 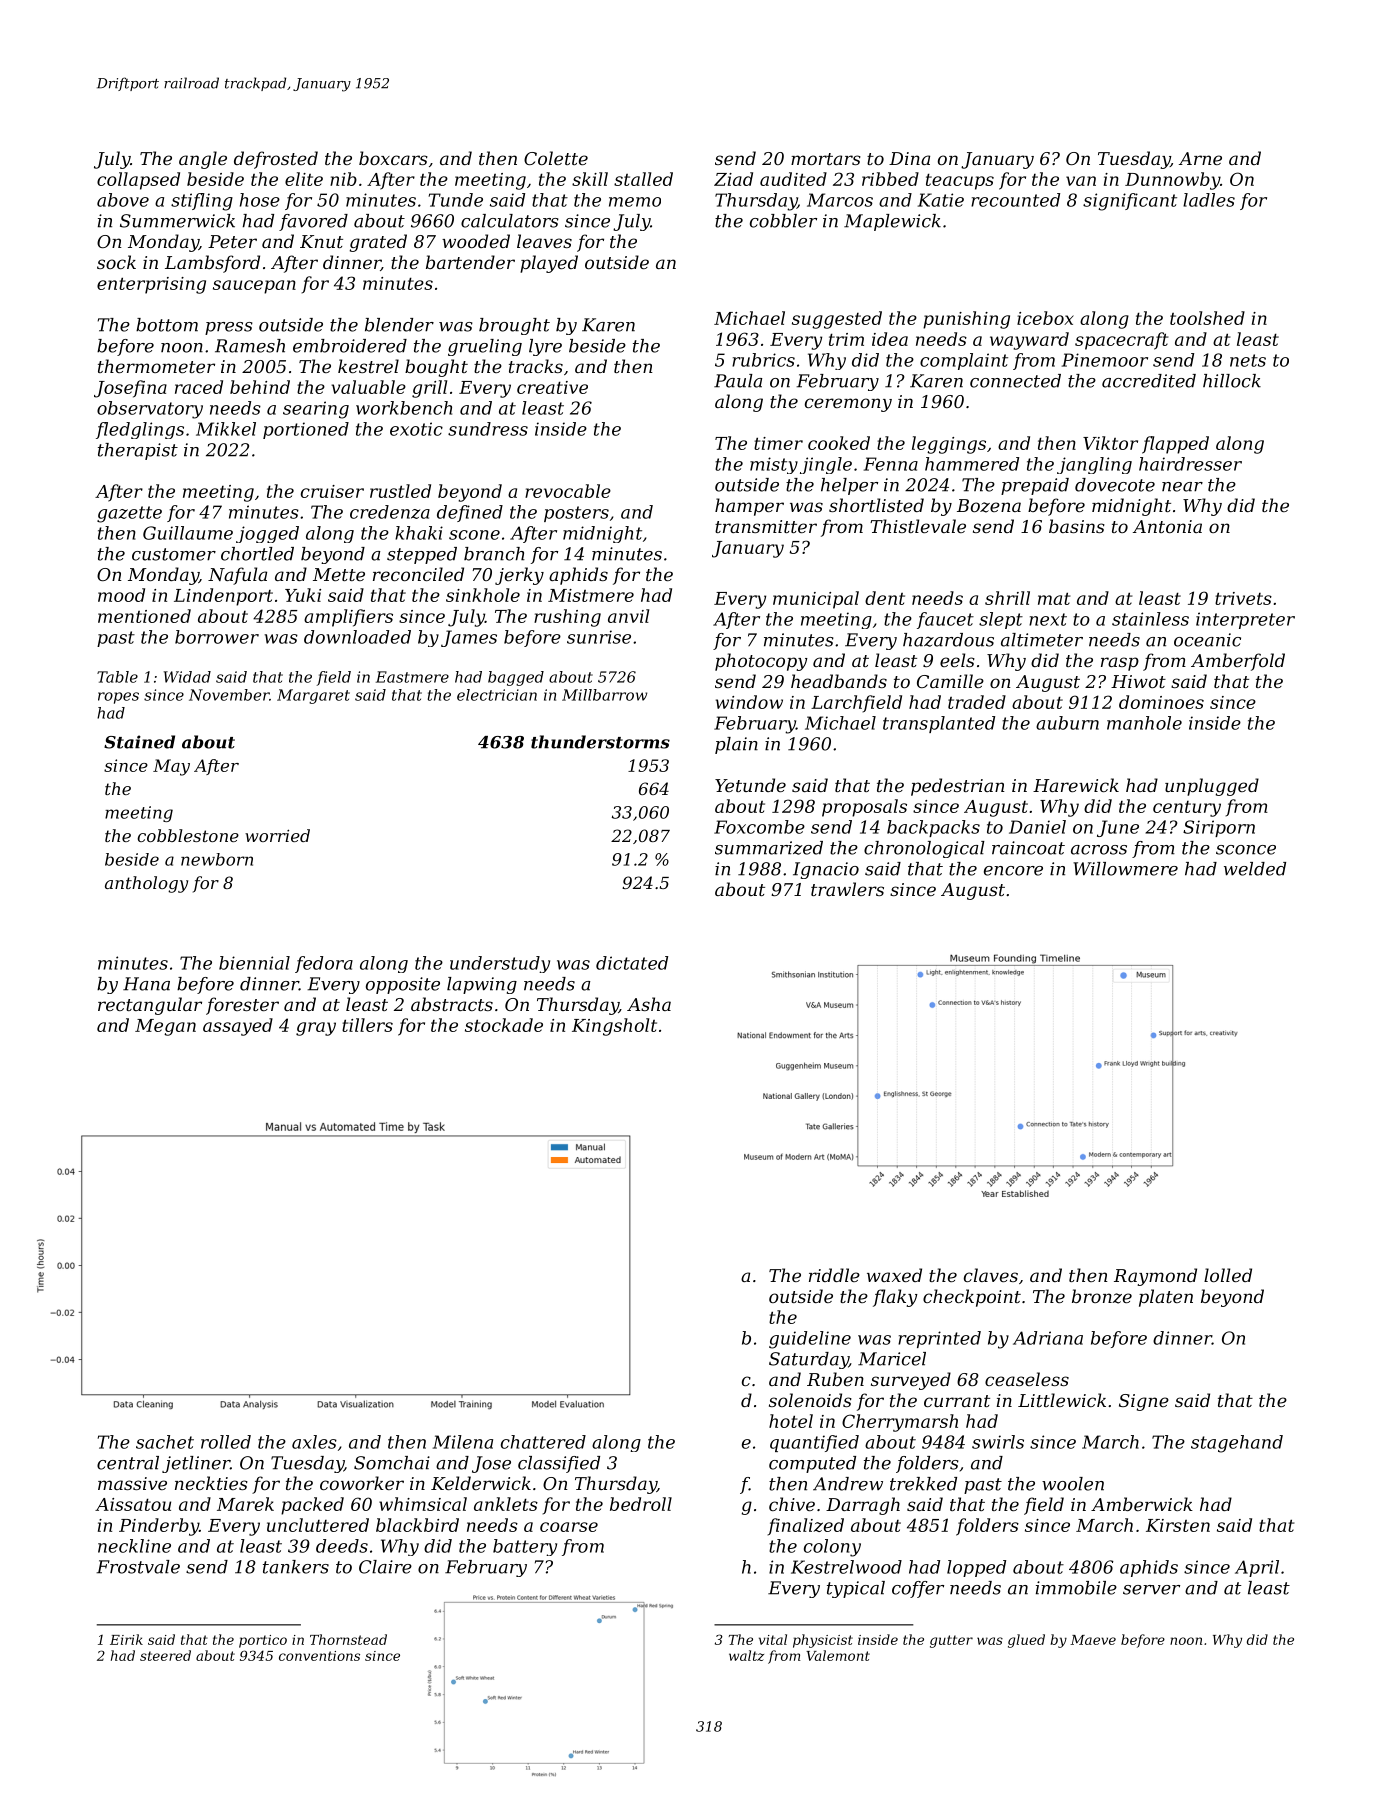 What do you see at coordinates (826, 159) in the screenshot?
I see `mortars` at bounding box center [826, 159].
